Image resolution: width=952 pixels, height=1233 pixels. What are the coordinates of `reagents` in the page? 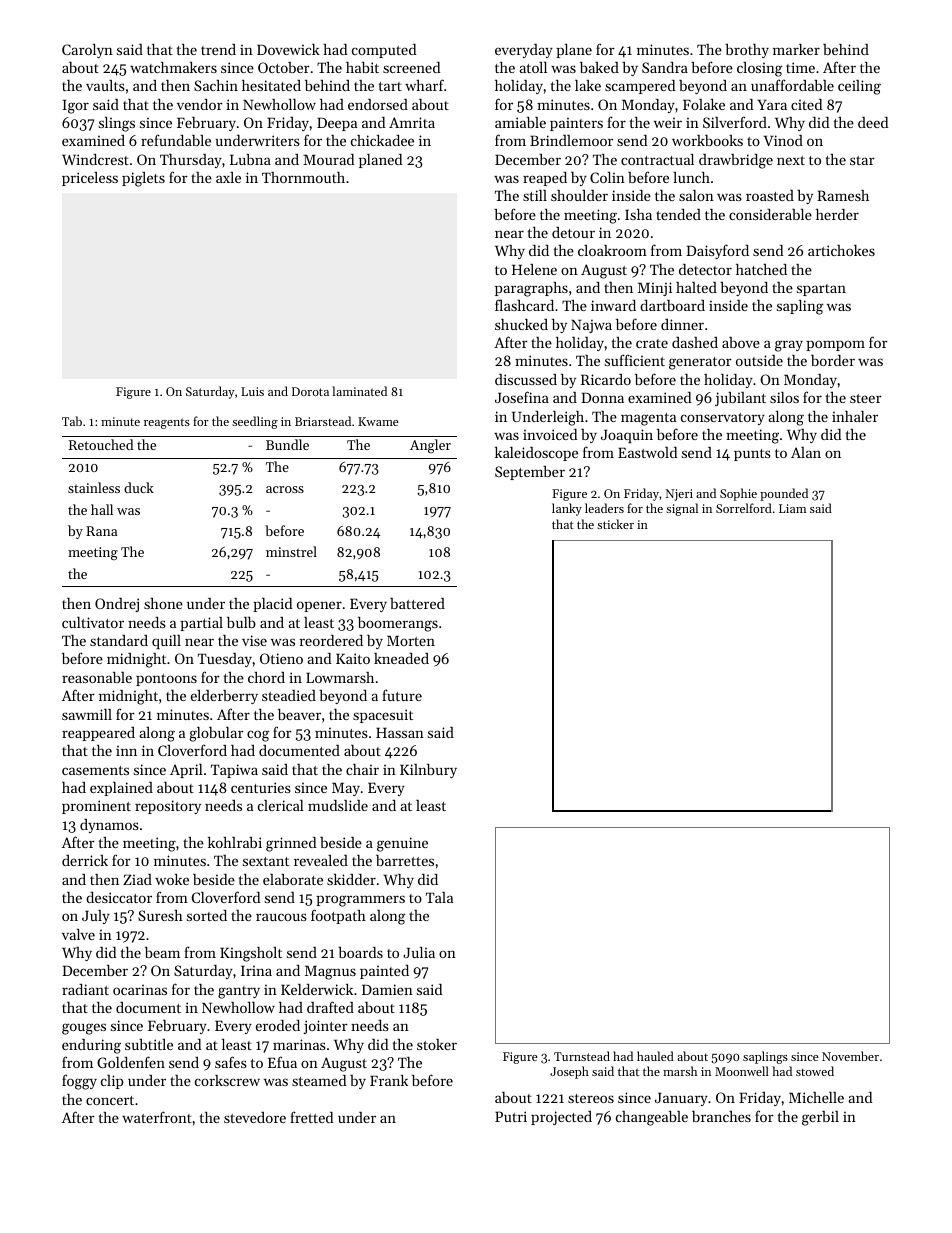 It's located at (167, 423).
